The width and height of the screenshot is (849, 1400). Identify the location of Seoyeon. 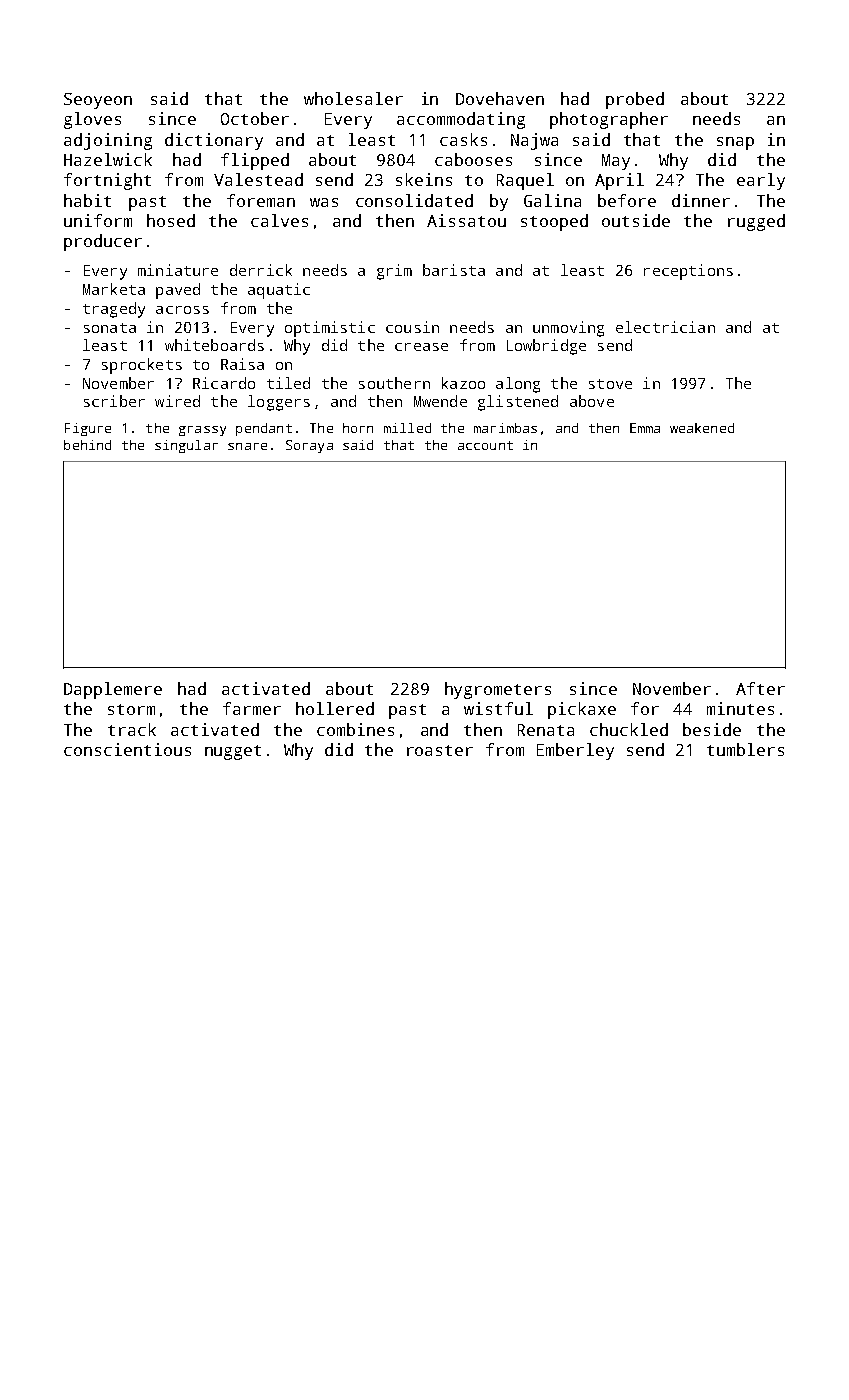
(98, 101).
